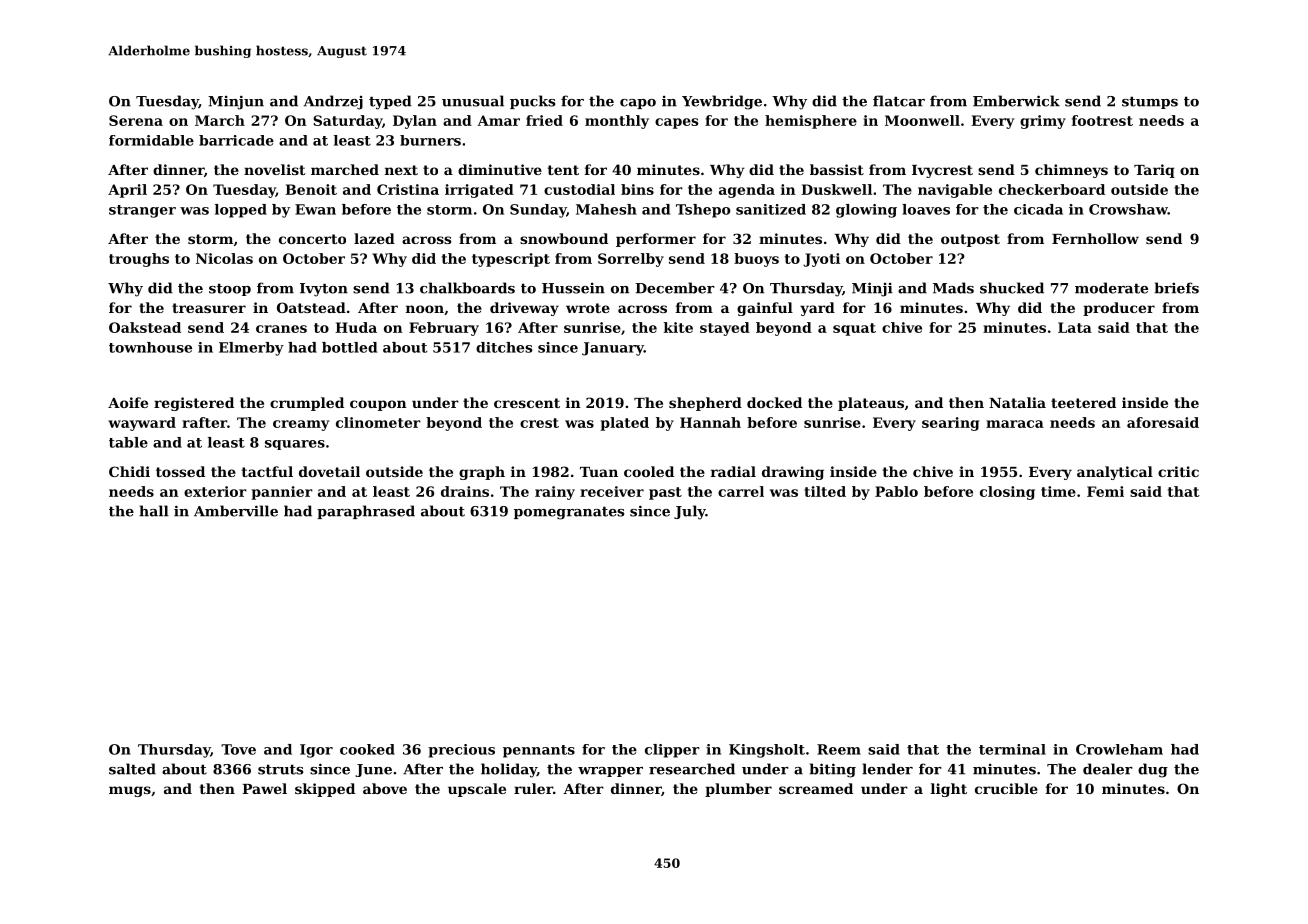 Image resolution: width=1308 pixels, height=924 pixels. Describe the element at coordinates (1105, 491) in the page. I see `Femi` at that location.
